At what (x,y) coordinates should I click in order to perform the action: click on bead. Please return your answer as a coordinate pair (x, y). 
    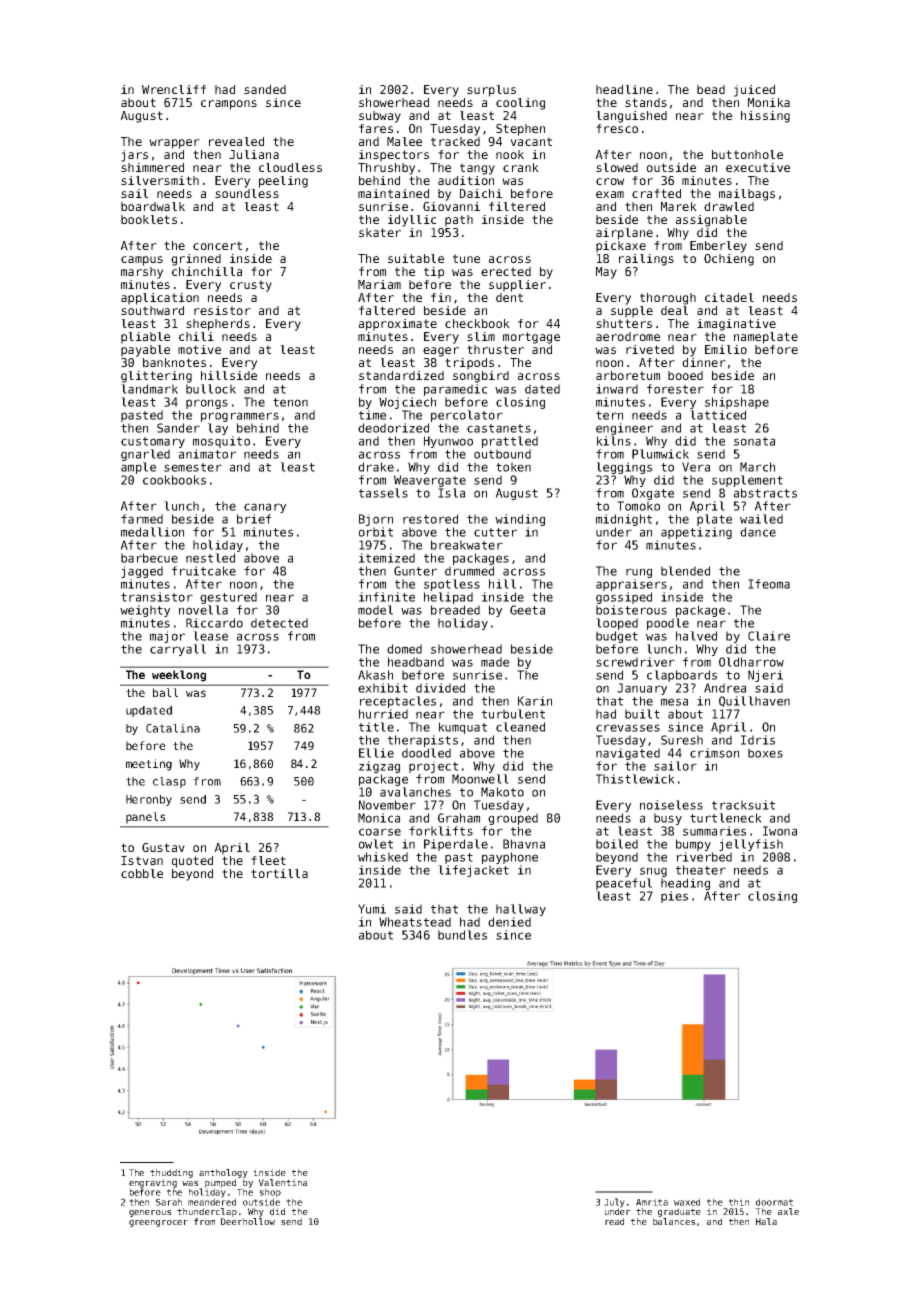
    Looking at the image, I should click on (711, 89).
